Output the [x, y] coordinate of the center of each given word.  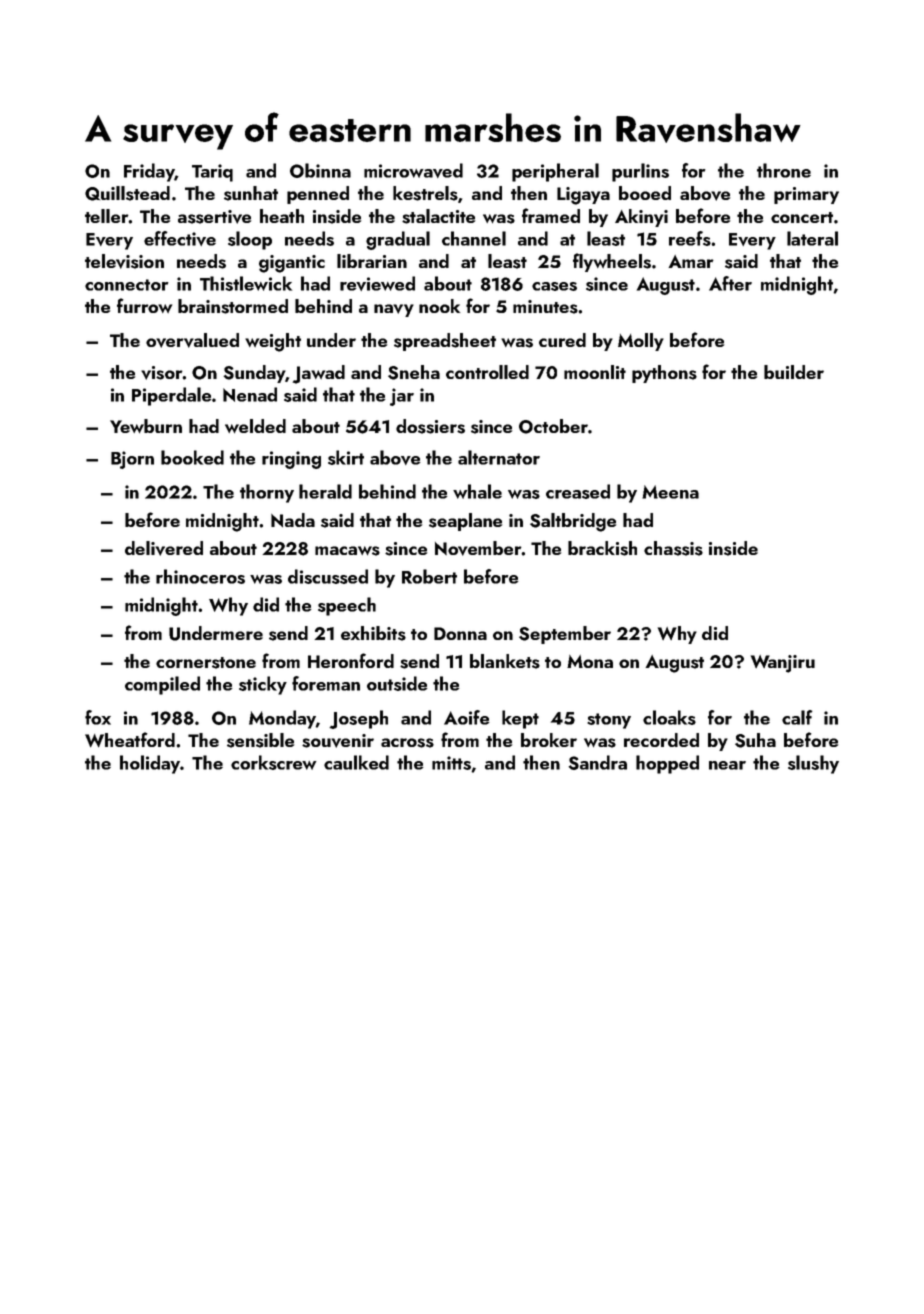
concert [802, 217]
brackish [602, 548]
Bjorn [132, 460]
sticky [263, 685]
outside [397, 683]
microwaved [413, 170]
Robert [429, 576]
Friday [149, 172]
